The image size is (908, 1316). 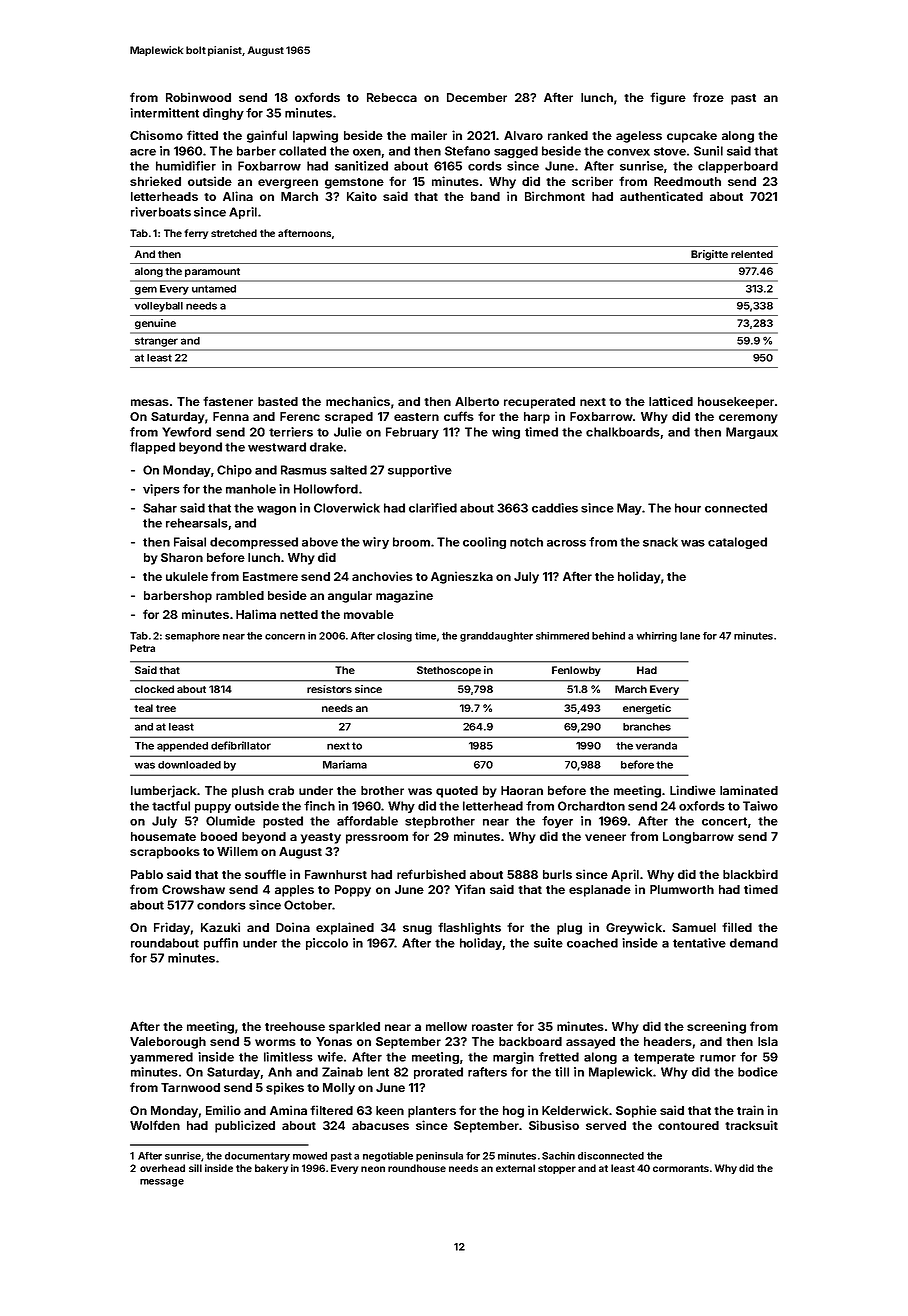 I want to click on roundhouse, so click(x=417, y=1168).
